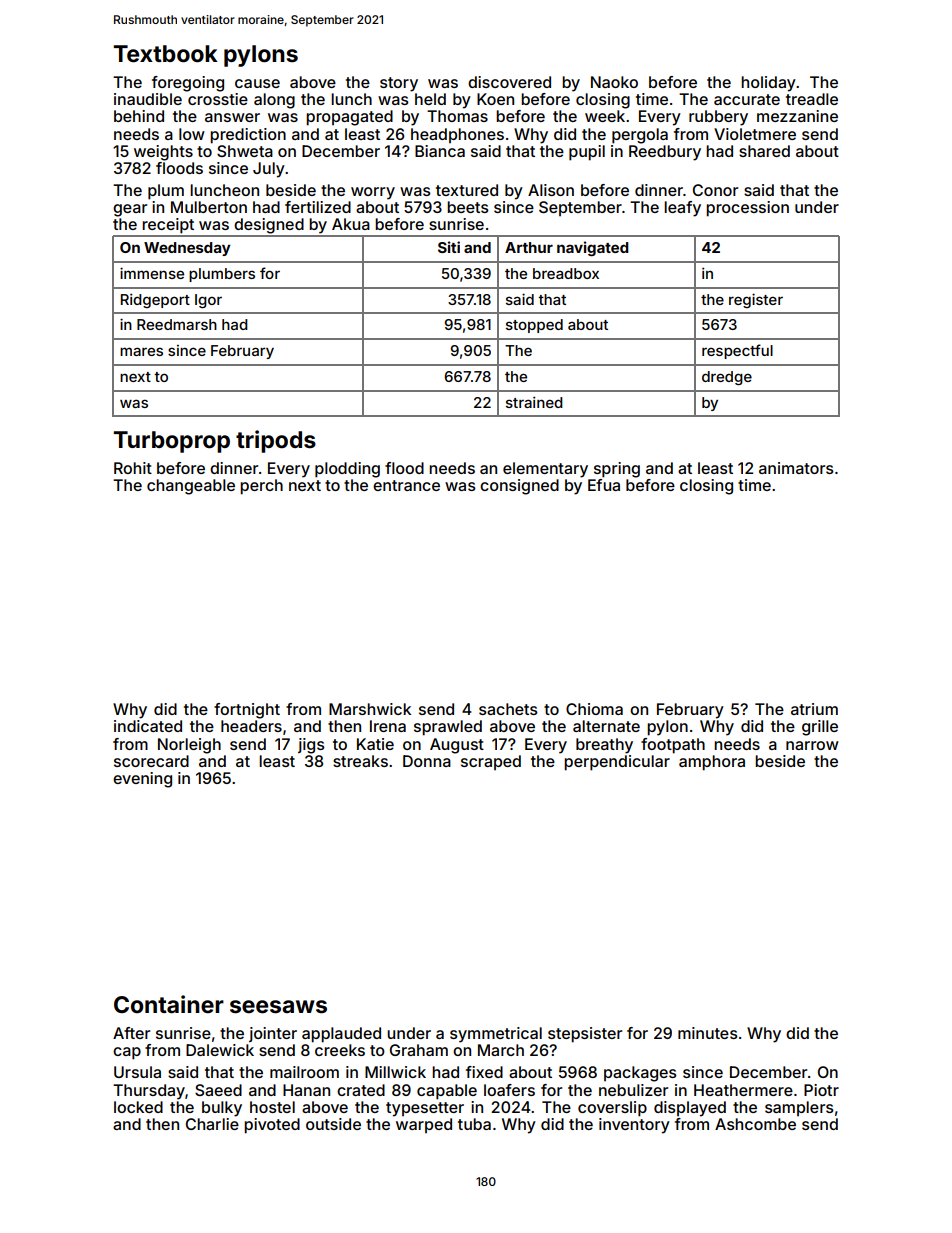 This image has width=952, height=1233. What do you see at coordinates (812, 99) in the image?
I see `treadle` at bounding box center [812, 99].
